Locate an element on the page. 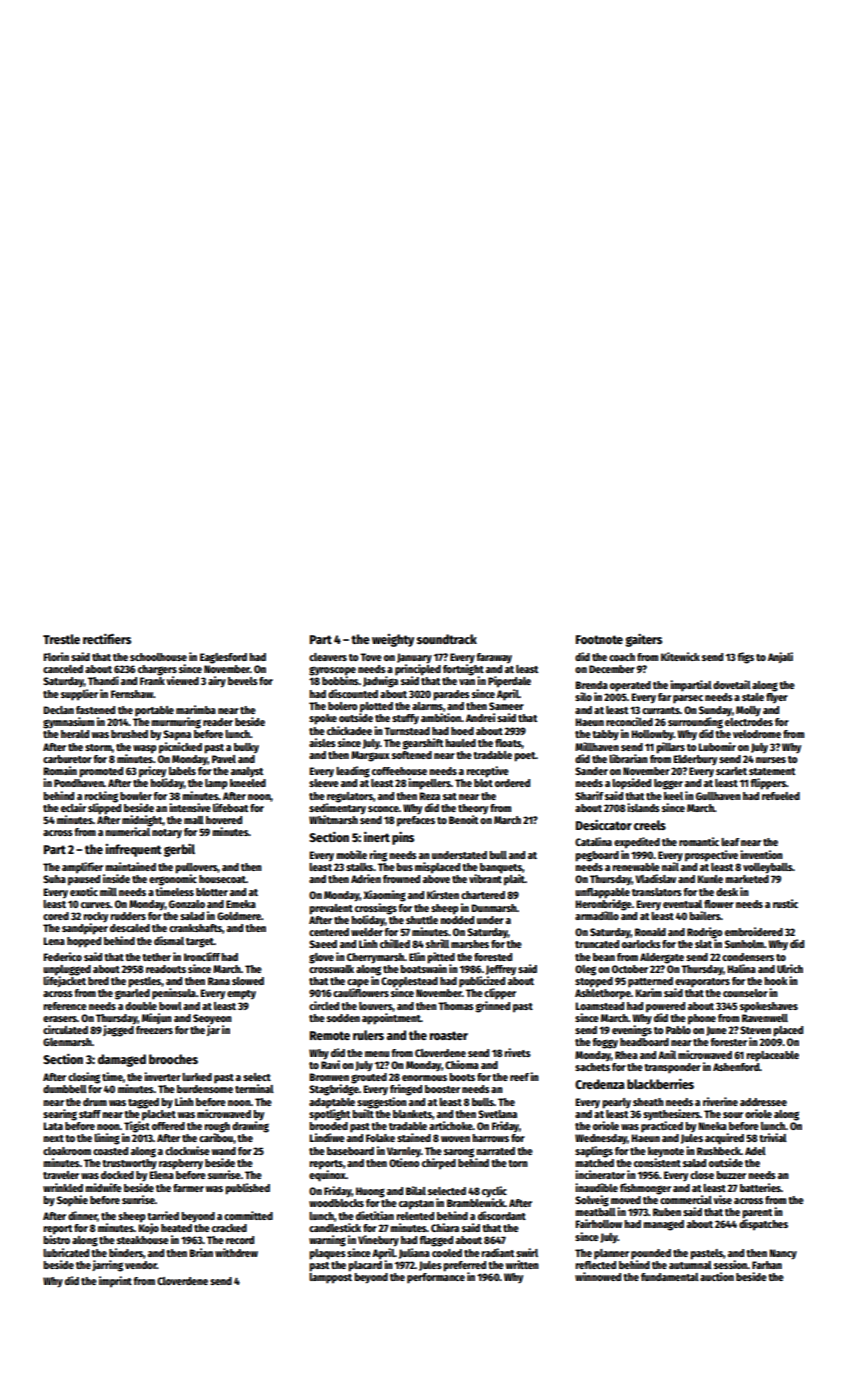 The width and height of the document is (849, 1400). Anjali is located at coordinates (780, 657).
